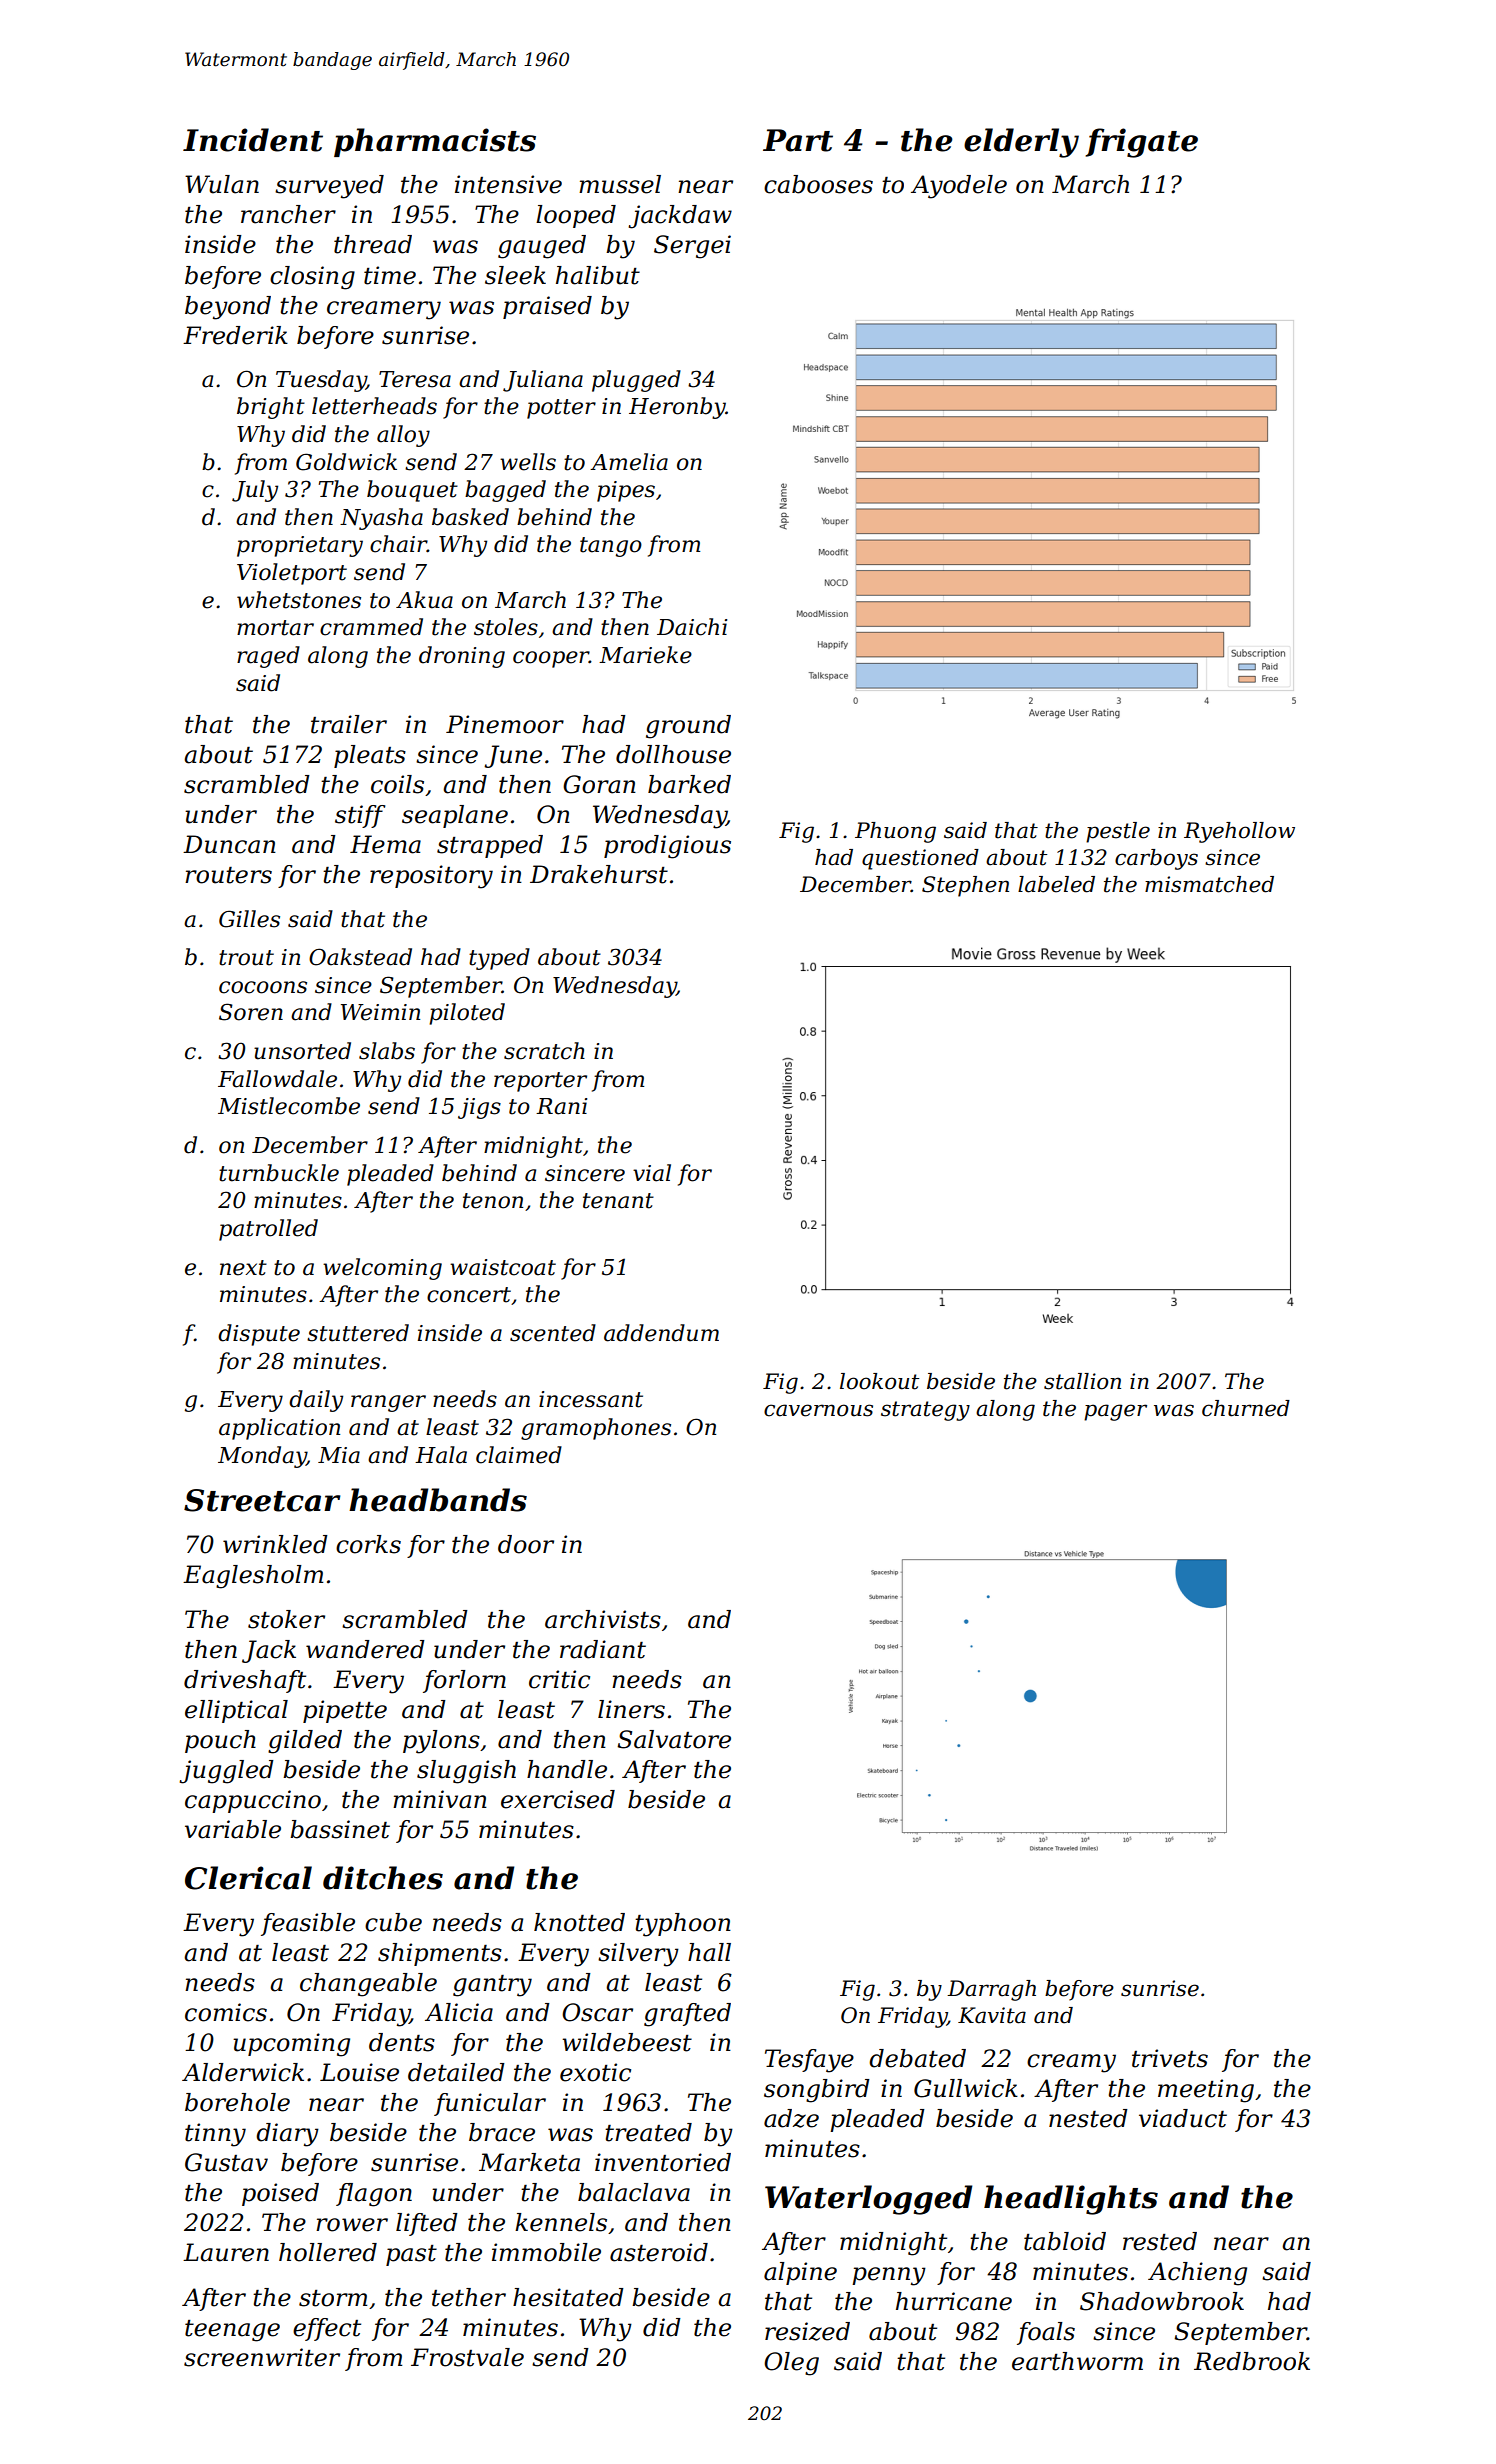 Image resolution: width=1496 pixels, height=2464 pixels. What do you see at coordinates (1141, 143) in the page?
I see `frigate` at bounding box center [1141, 143].
